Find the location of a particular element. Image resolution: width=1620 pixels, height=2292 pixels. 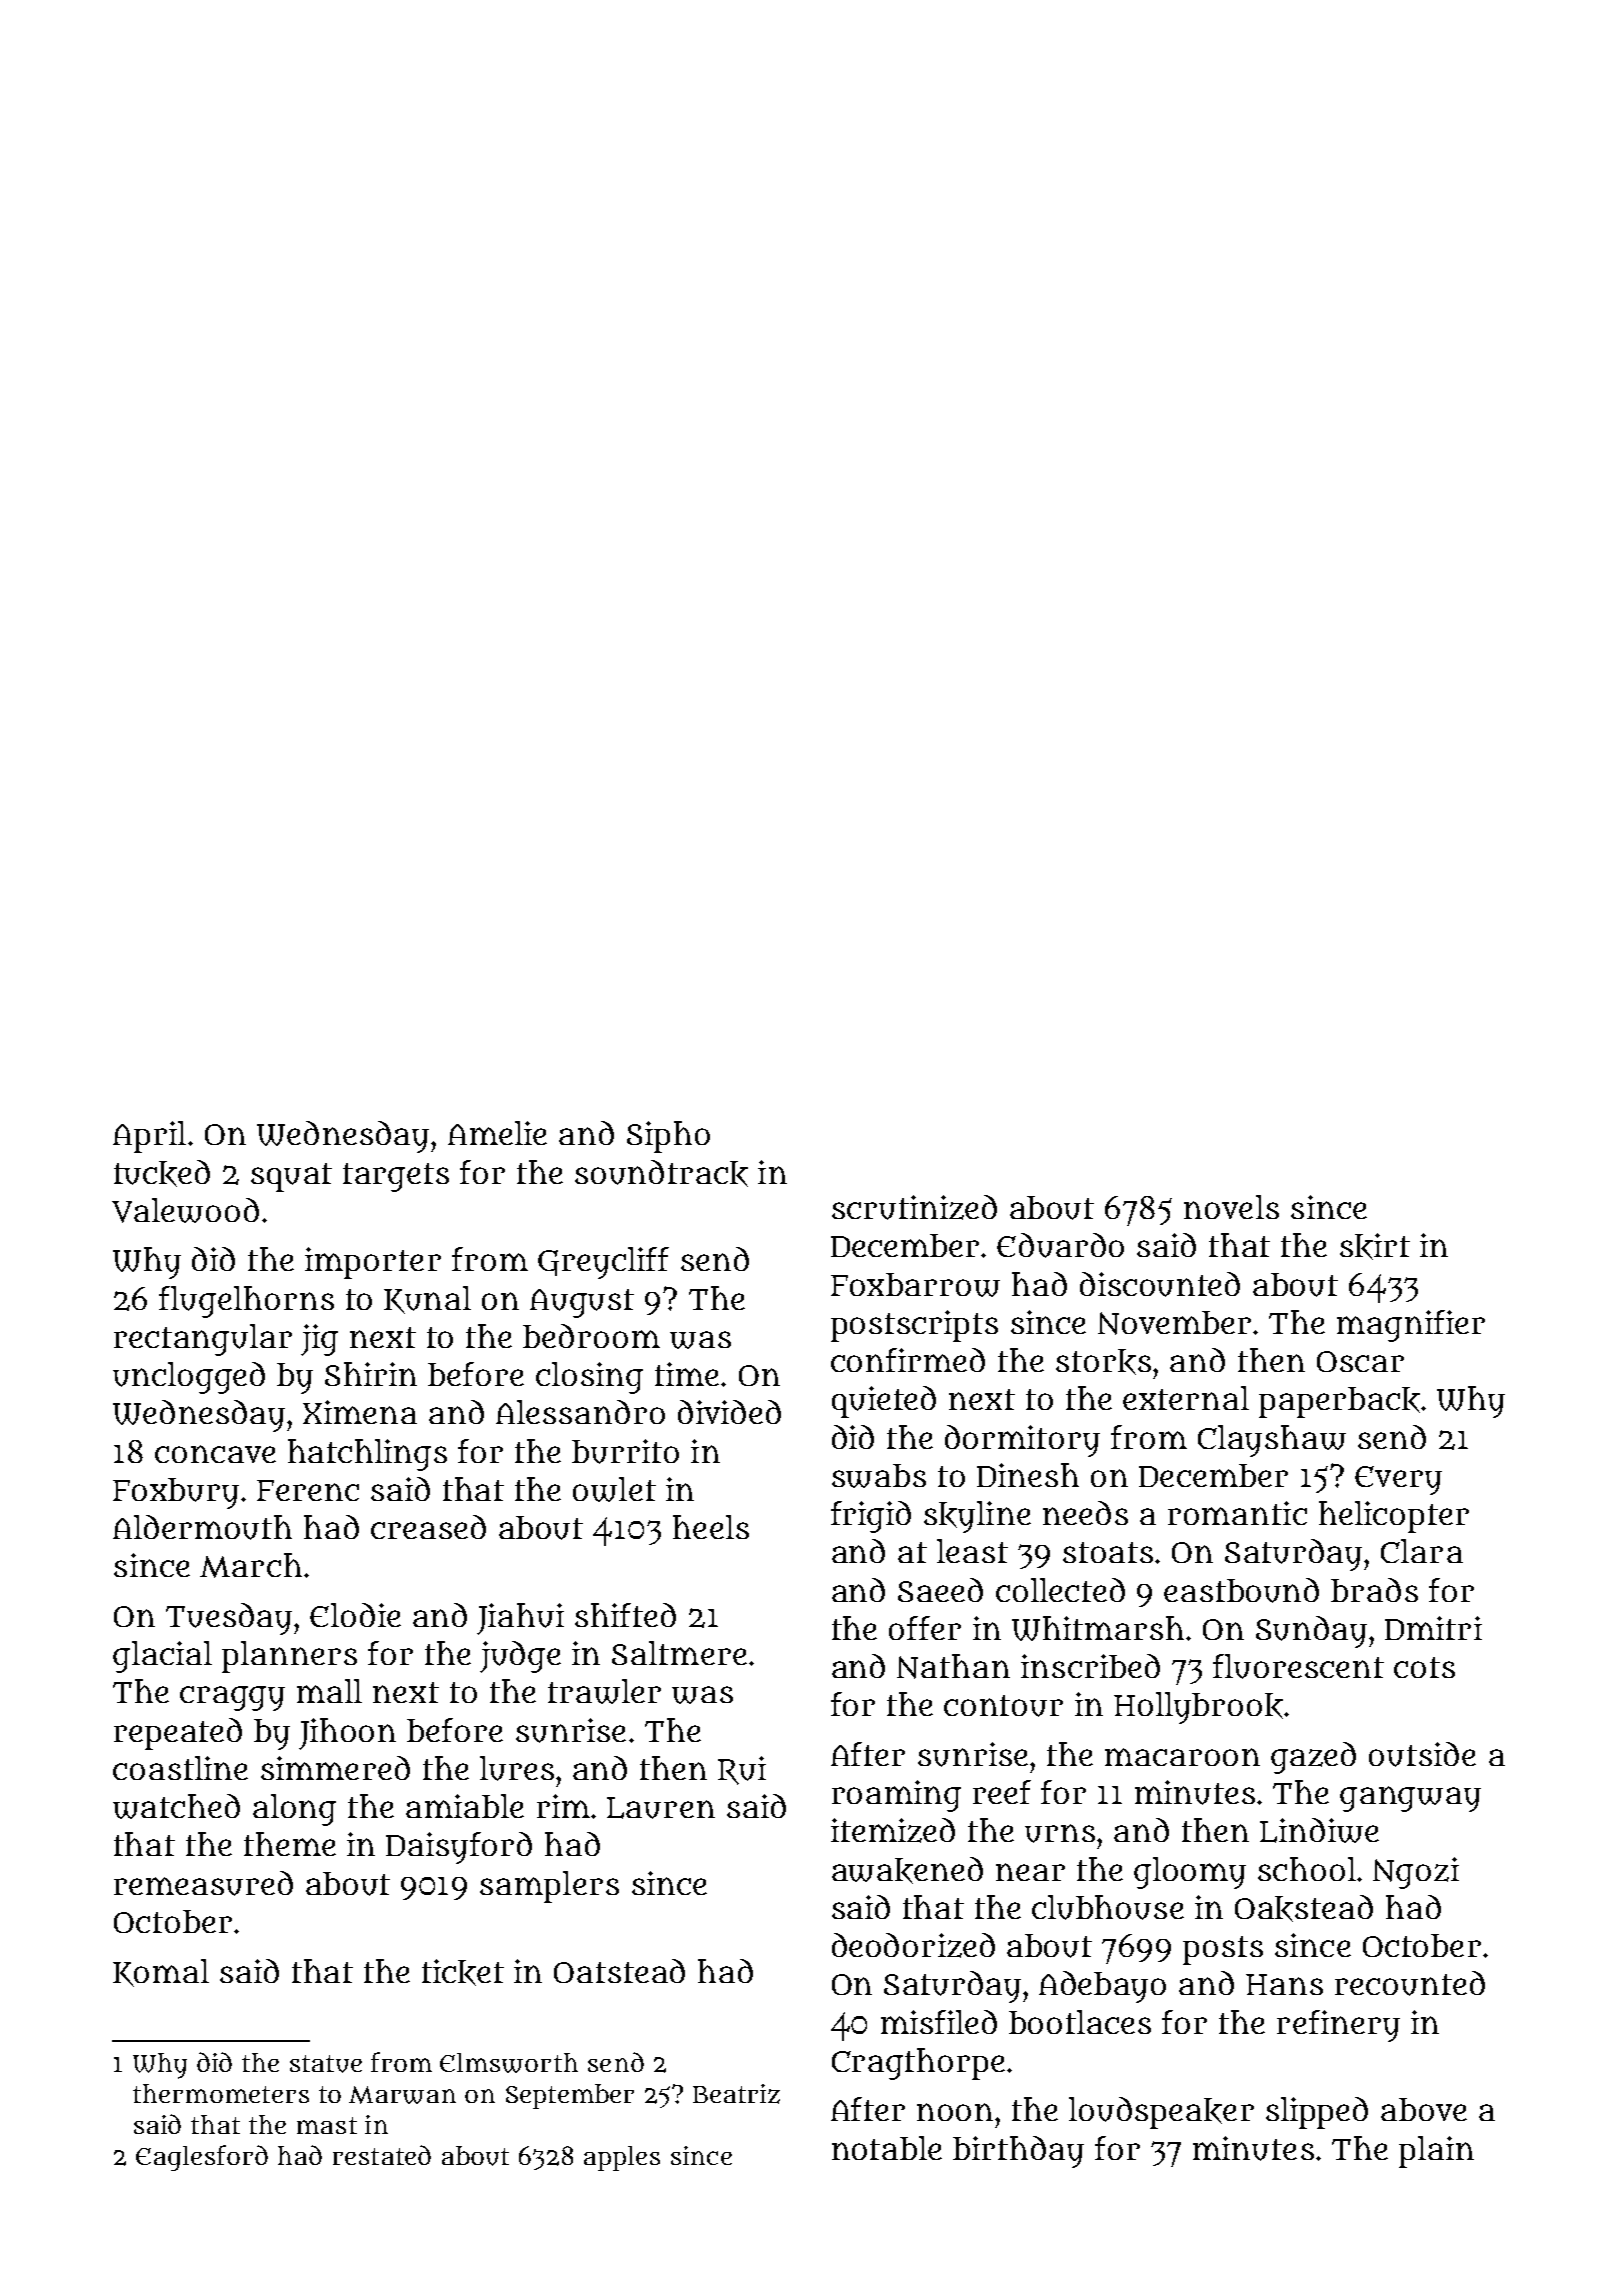

Ngozi is located at coordinates (1416, 1873).
